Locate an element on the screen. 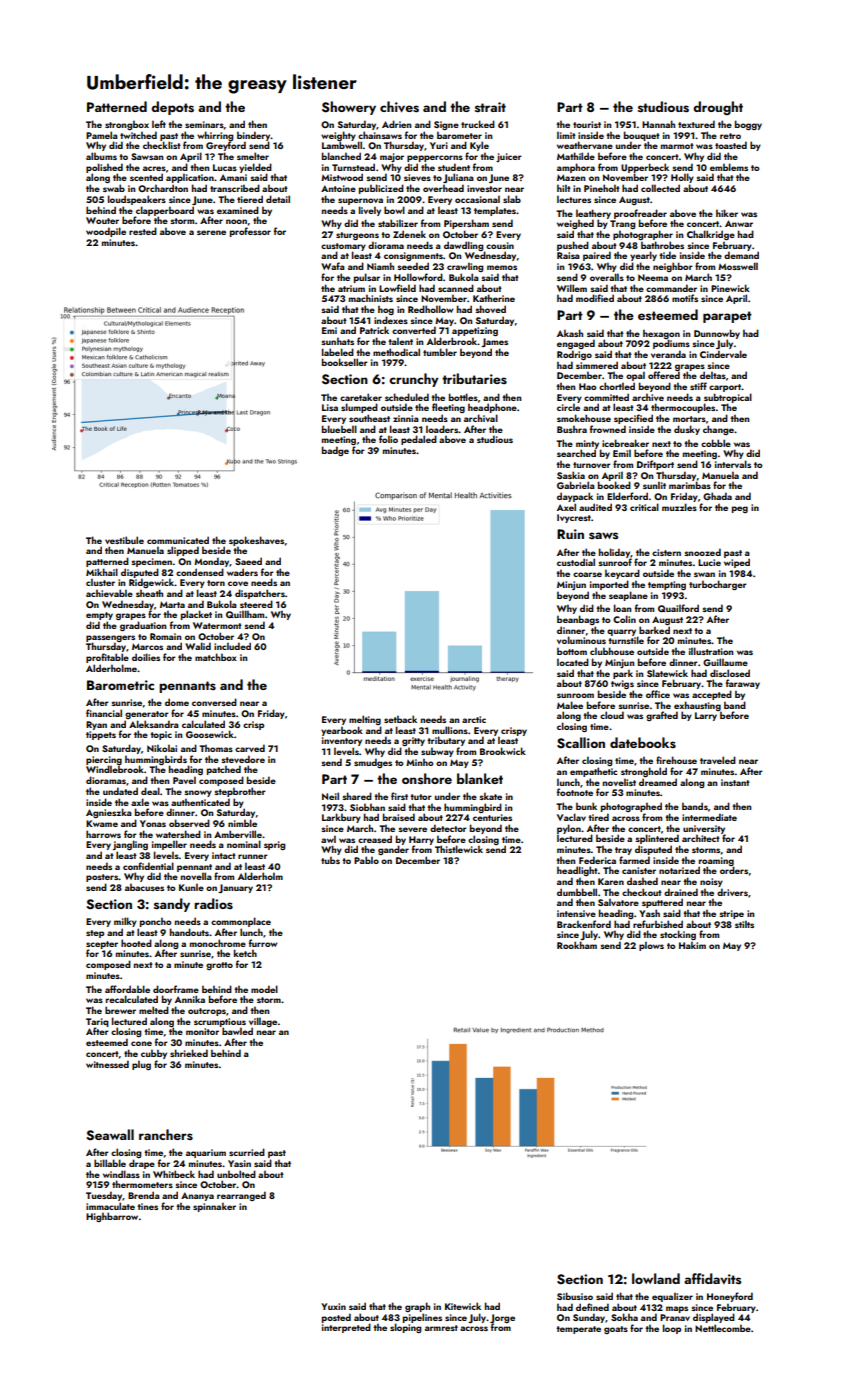 The image size is (849, 1400). Saeed is located at coordinates (248, 561).
